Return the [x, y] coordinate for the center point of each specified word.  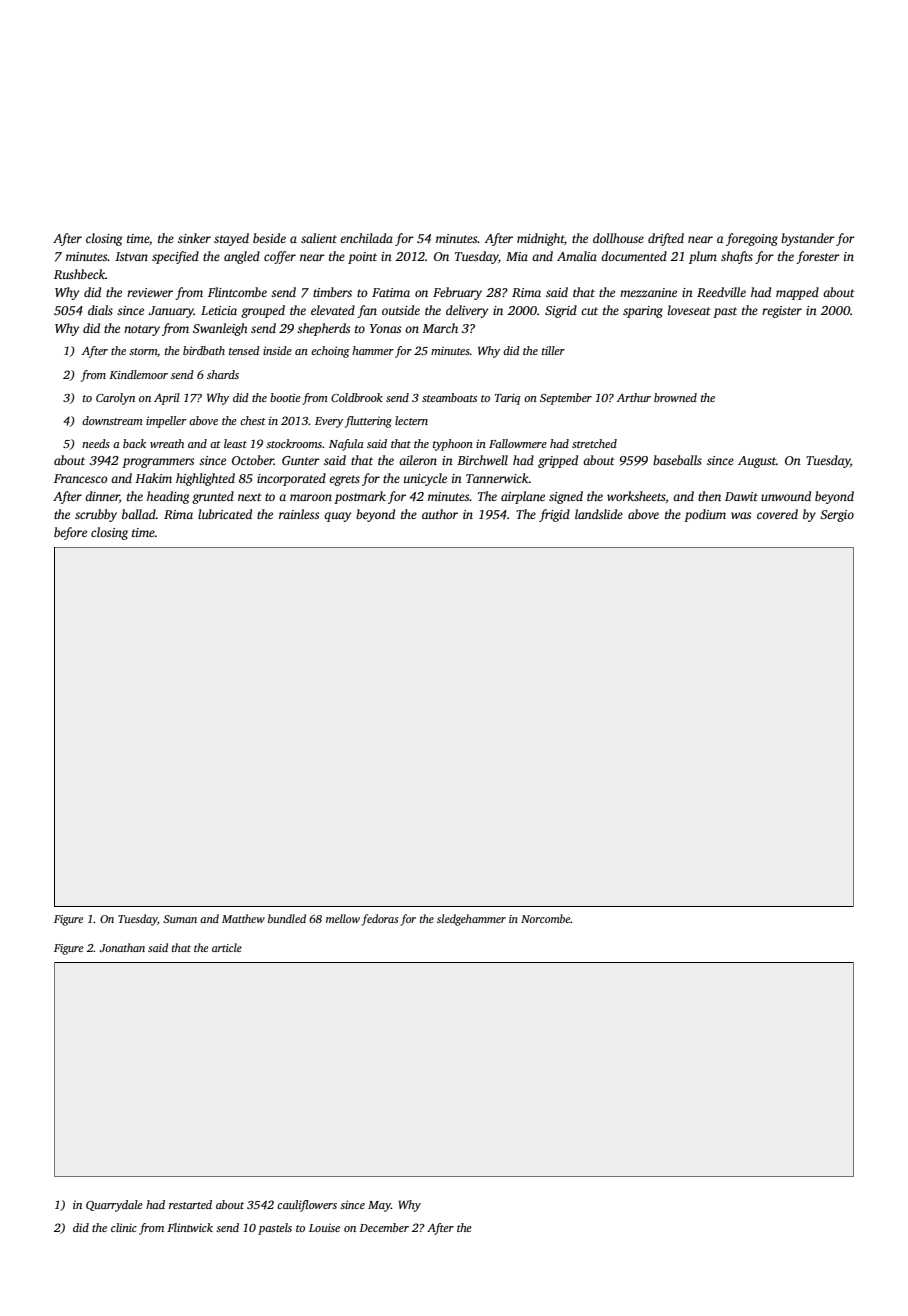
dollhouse [618, 238]
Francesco [81, 478]
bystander [808, 239]
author [440, 514]
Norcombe [545, 918]
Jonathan [122, 947]
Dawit [741, 496]
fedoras [379, 920]
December [384, 1227]
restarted [190, 1204]
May [379, 1206]
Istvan [131, 256]
